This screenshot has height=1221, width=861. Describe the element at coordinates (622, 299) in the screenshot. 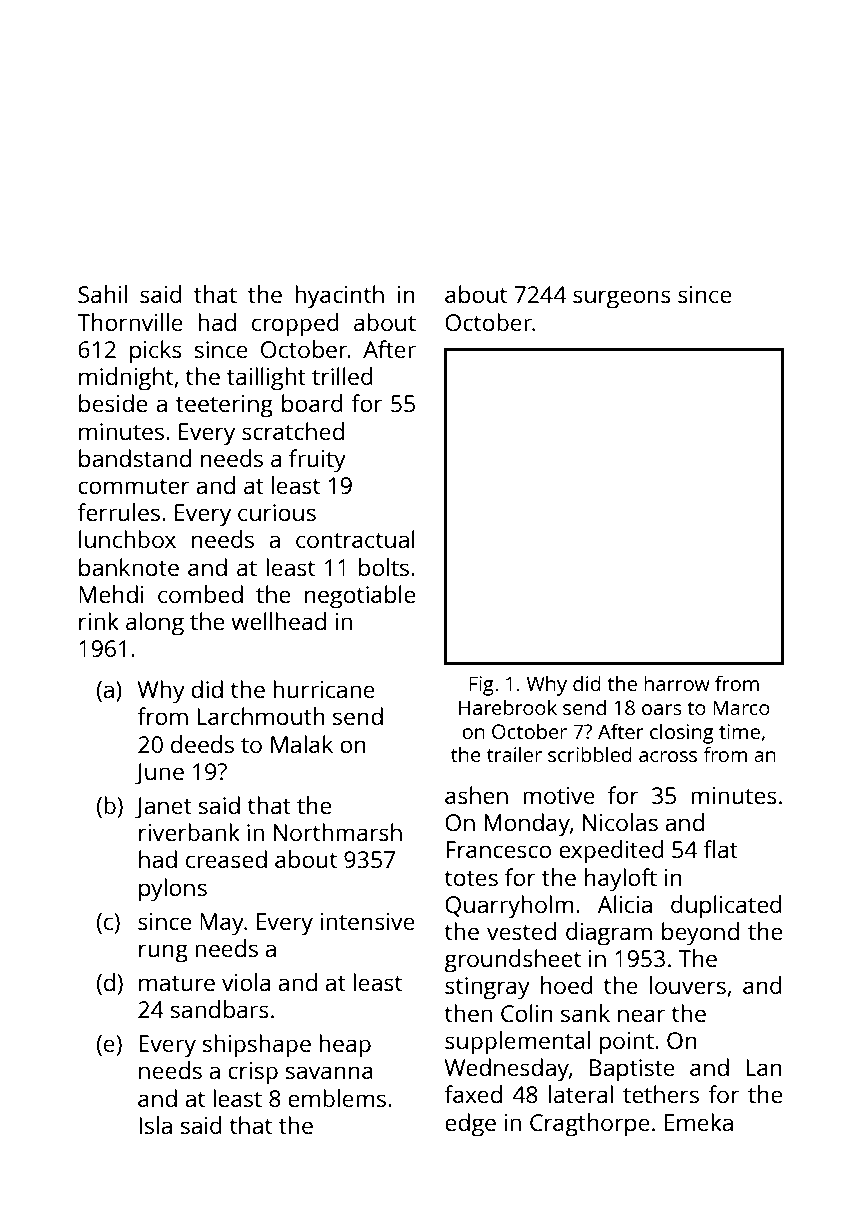

I see `surgeons` at that location.
